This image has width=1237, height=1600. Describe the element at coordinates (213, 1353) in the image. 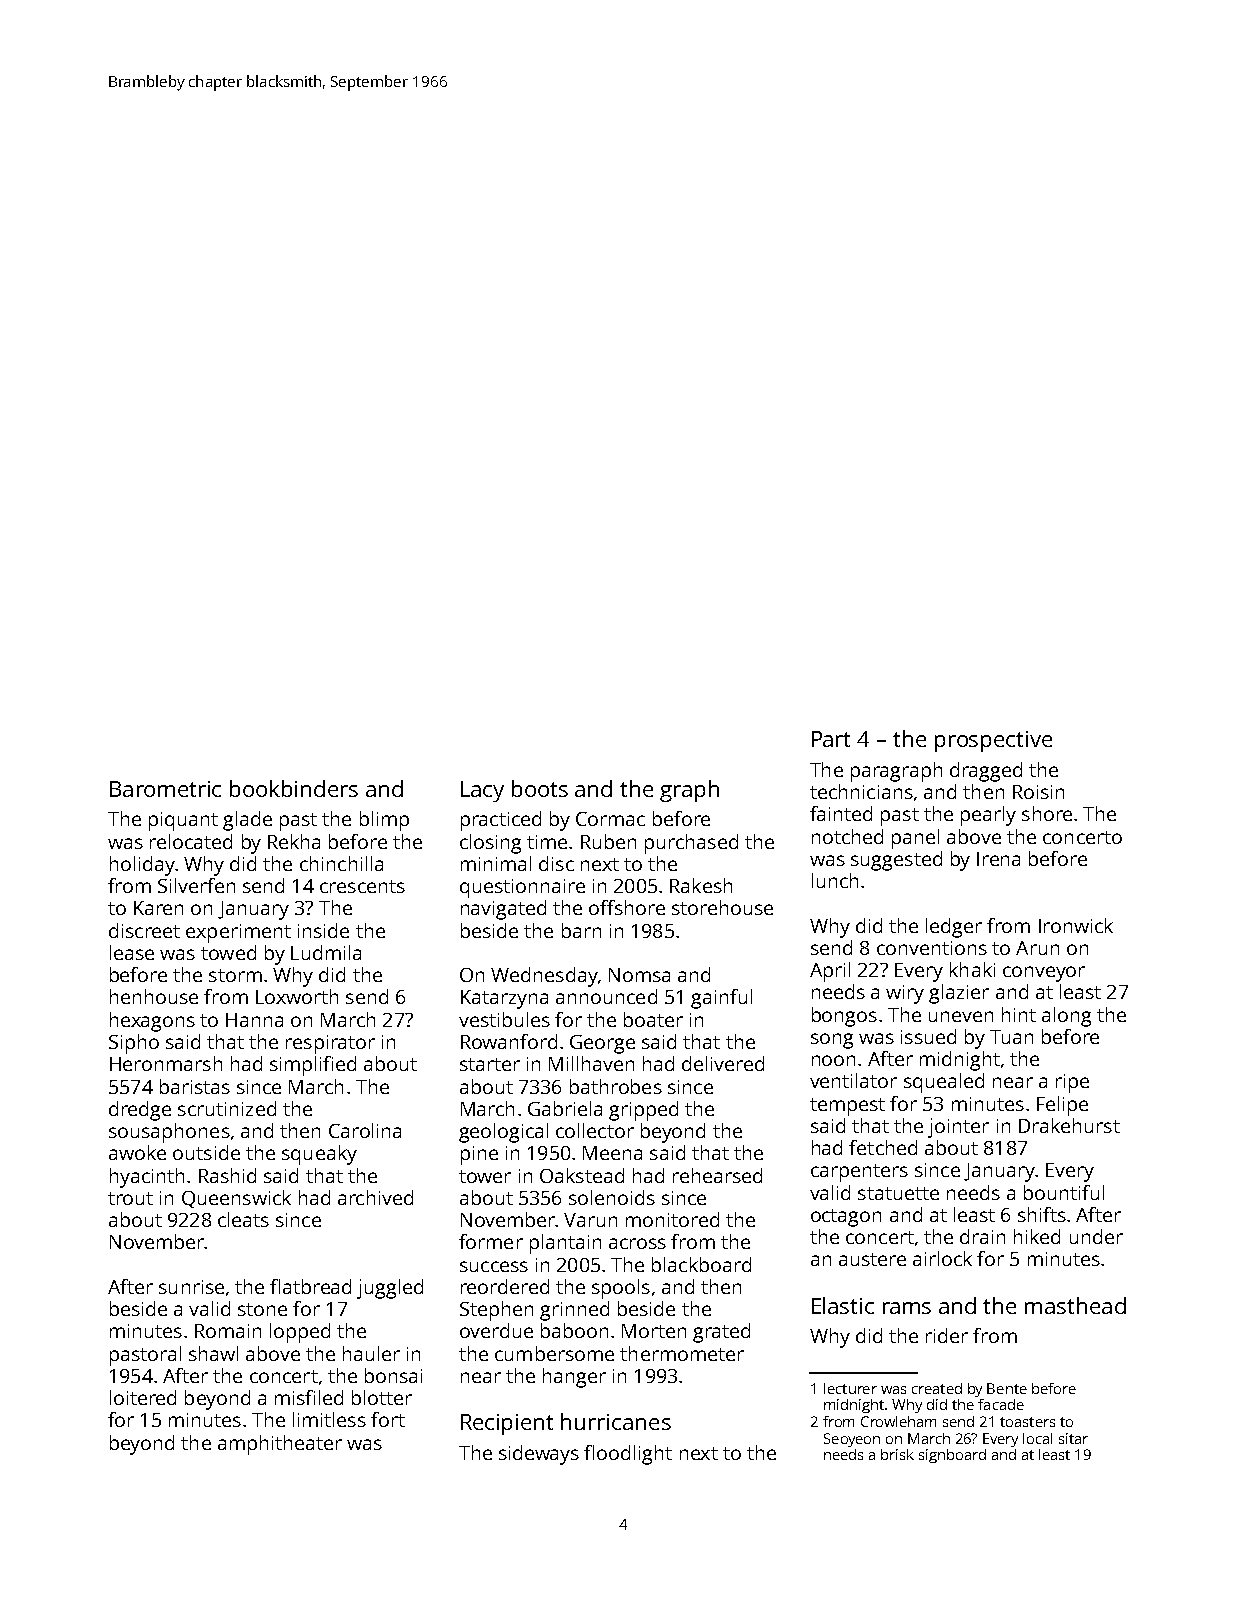

I see `shawl` at that location.
